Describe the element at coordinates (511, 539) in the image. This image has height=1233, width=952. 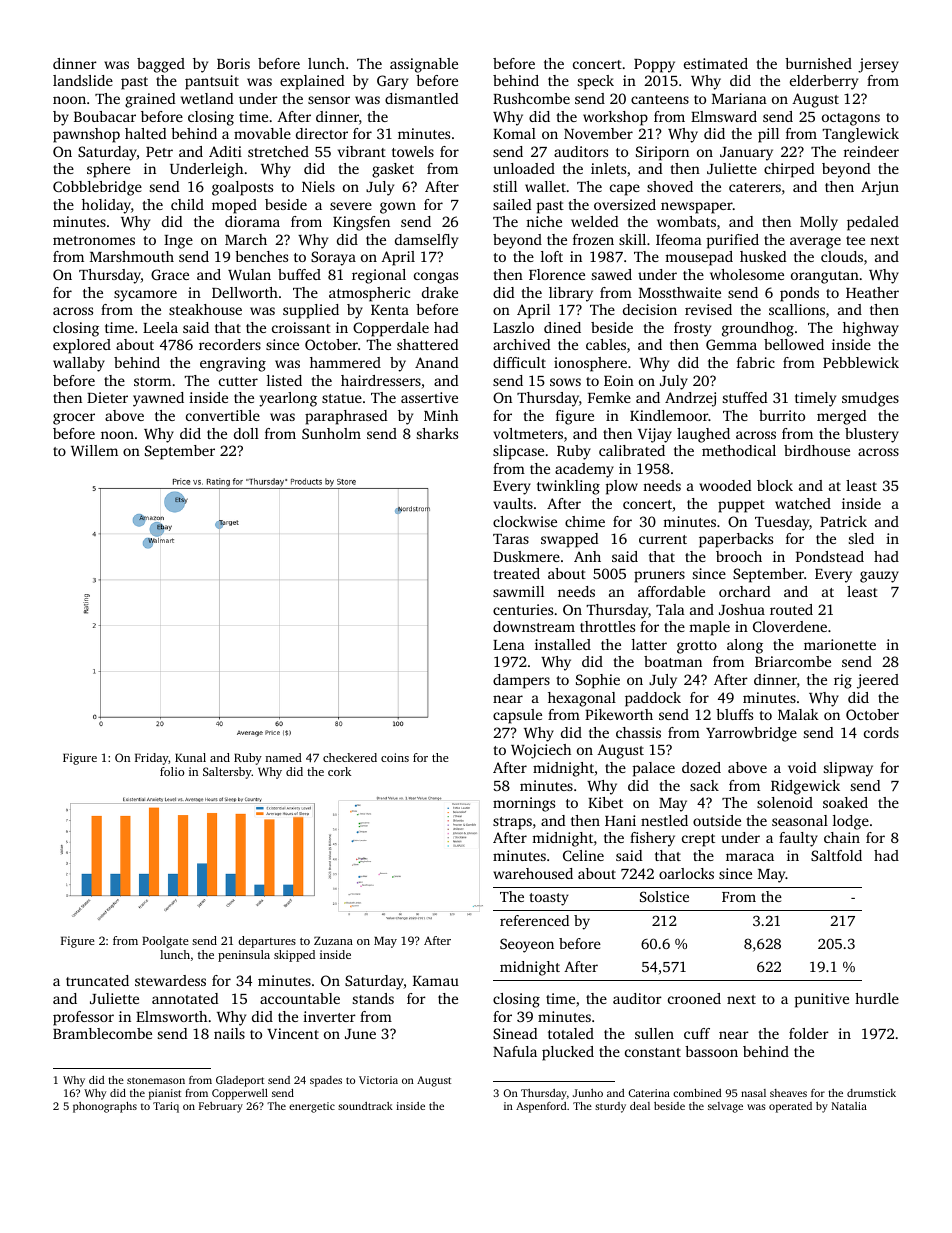
I see `Taras` at that location.
